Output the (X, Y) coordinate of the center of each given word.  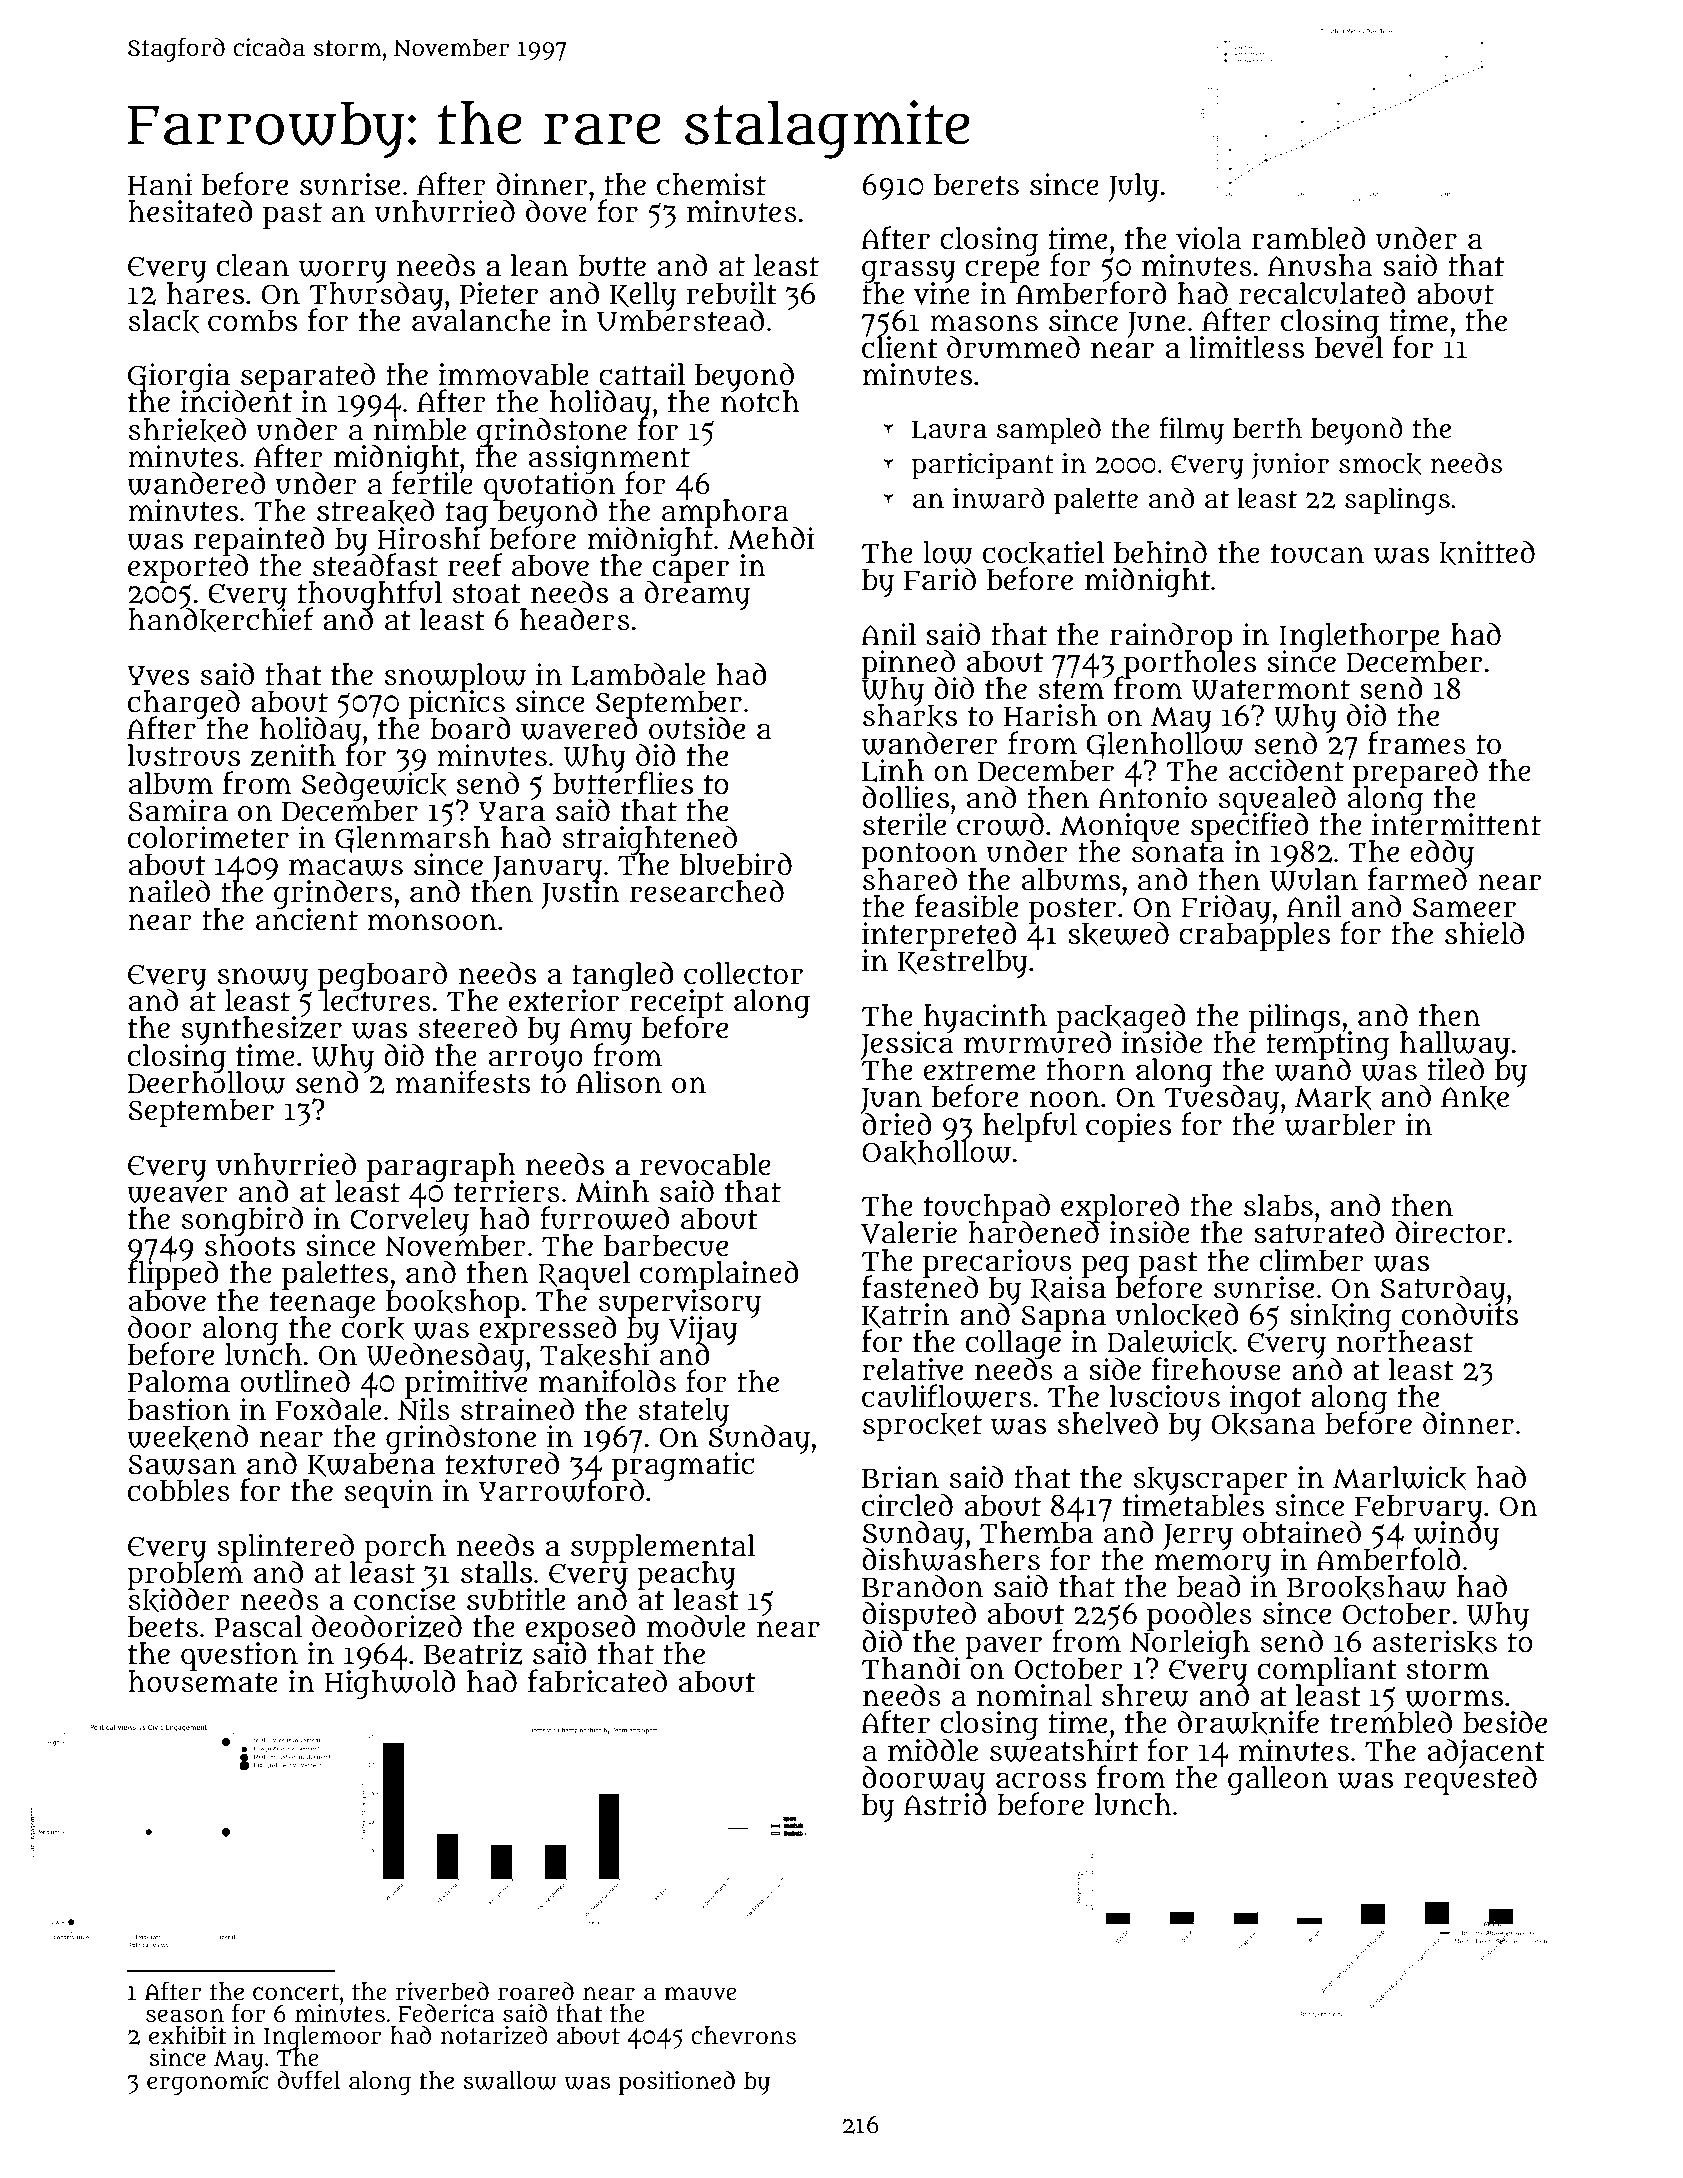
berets (976, 185)
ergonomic (207, 2083)
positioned (677, 2083)
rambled (1309, 238)
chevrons (743, 2035)
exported (188, 569)
